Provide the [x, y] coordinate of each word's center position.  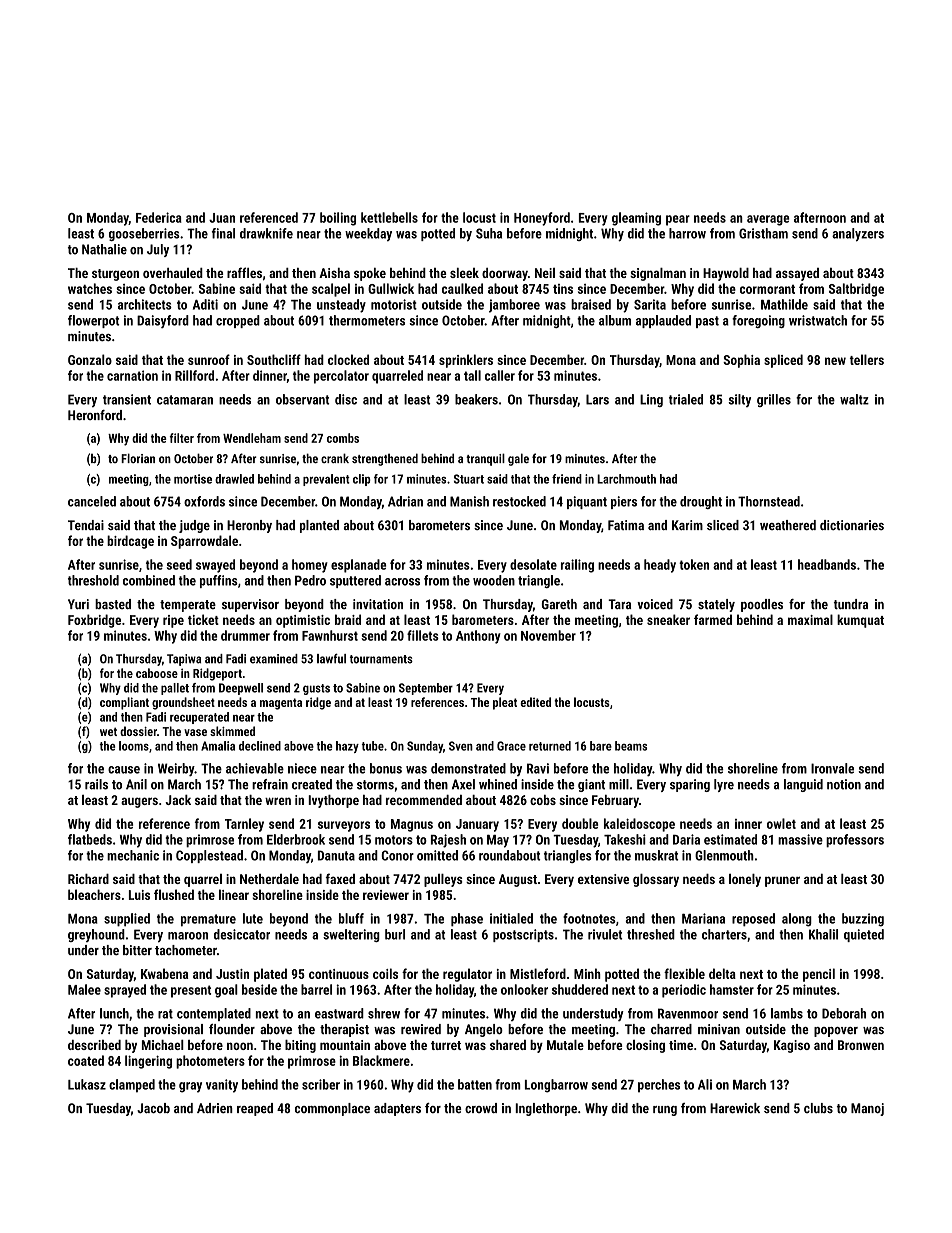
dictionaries [852, 525]
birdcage [130, 542]
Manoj [867, 1109]
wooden [494, 580]
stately [716, 605]
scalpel [331, 290]
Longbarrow [556, 1086]
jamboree [514, 306]
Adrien [215, 1108]
